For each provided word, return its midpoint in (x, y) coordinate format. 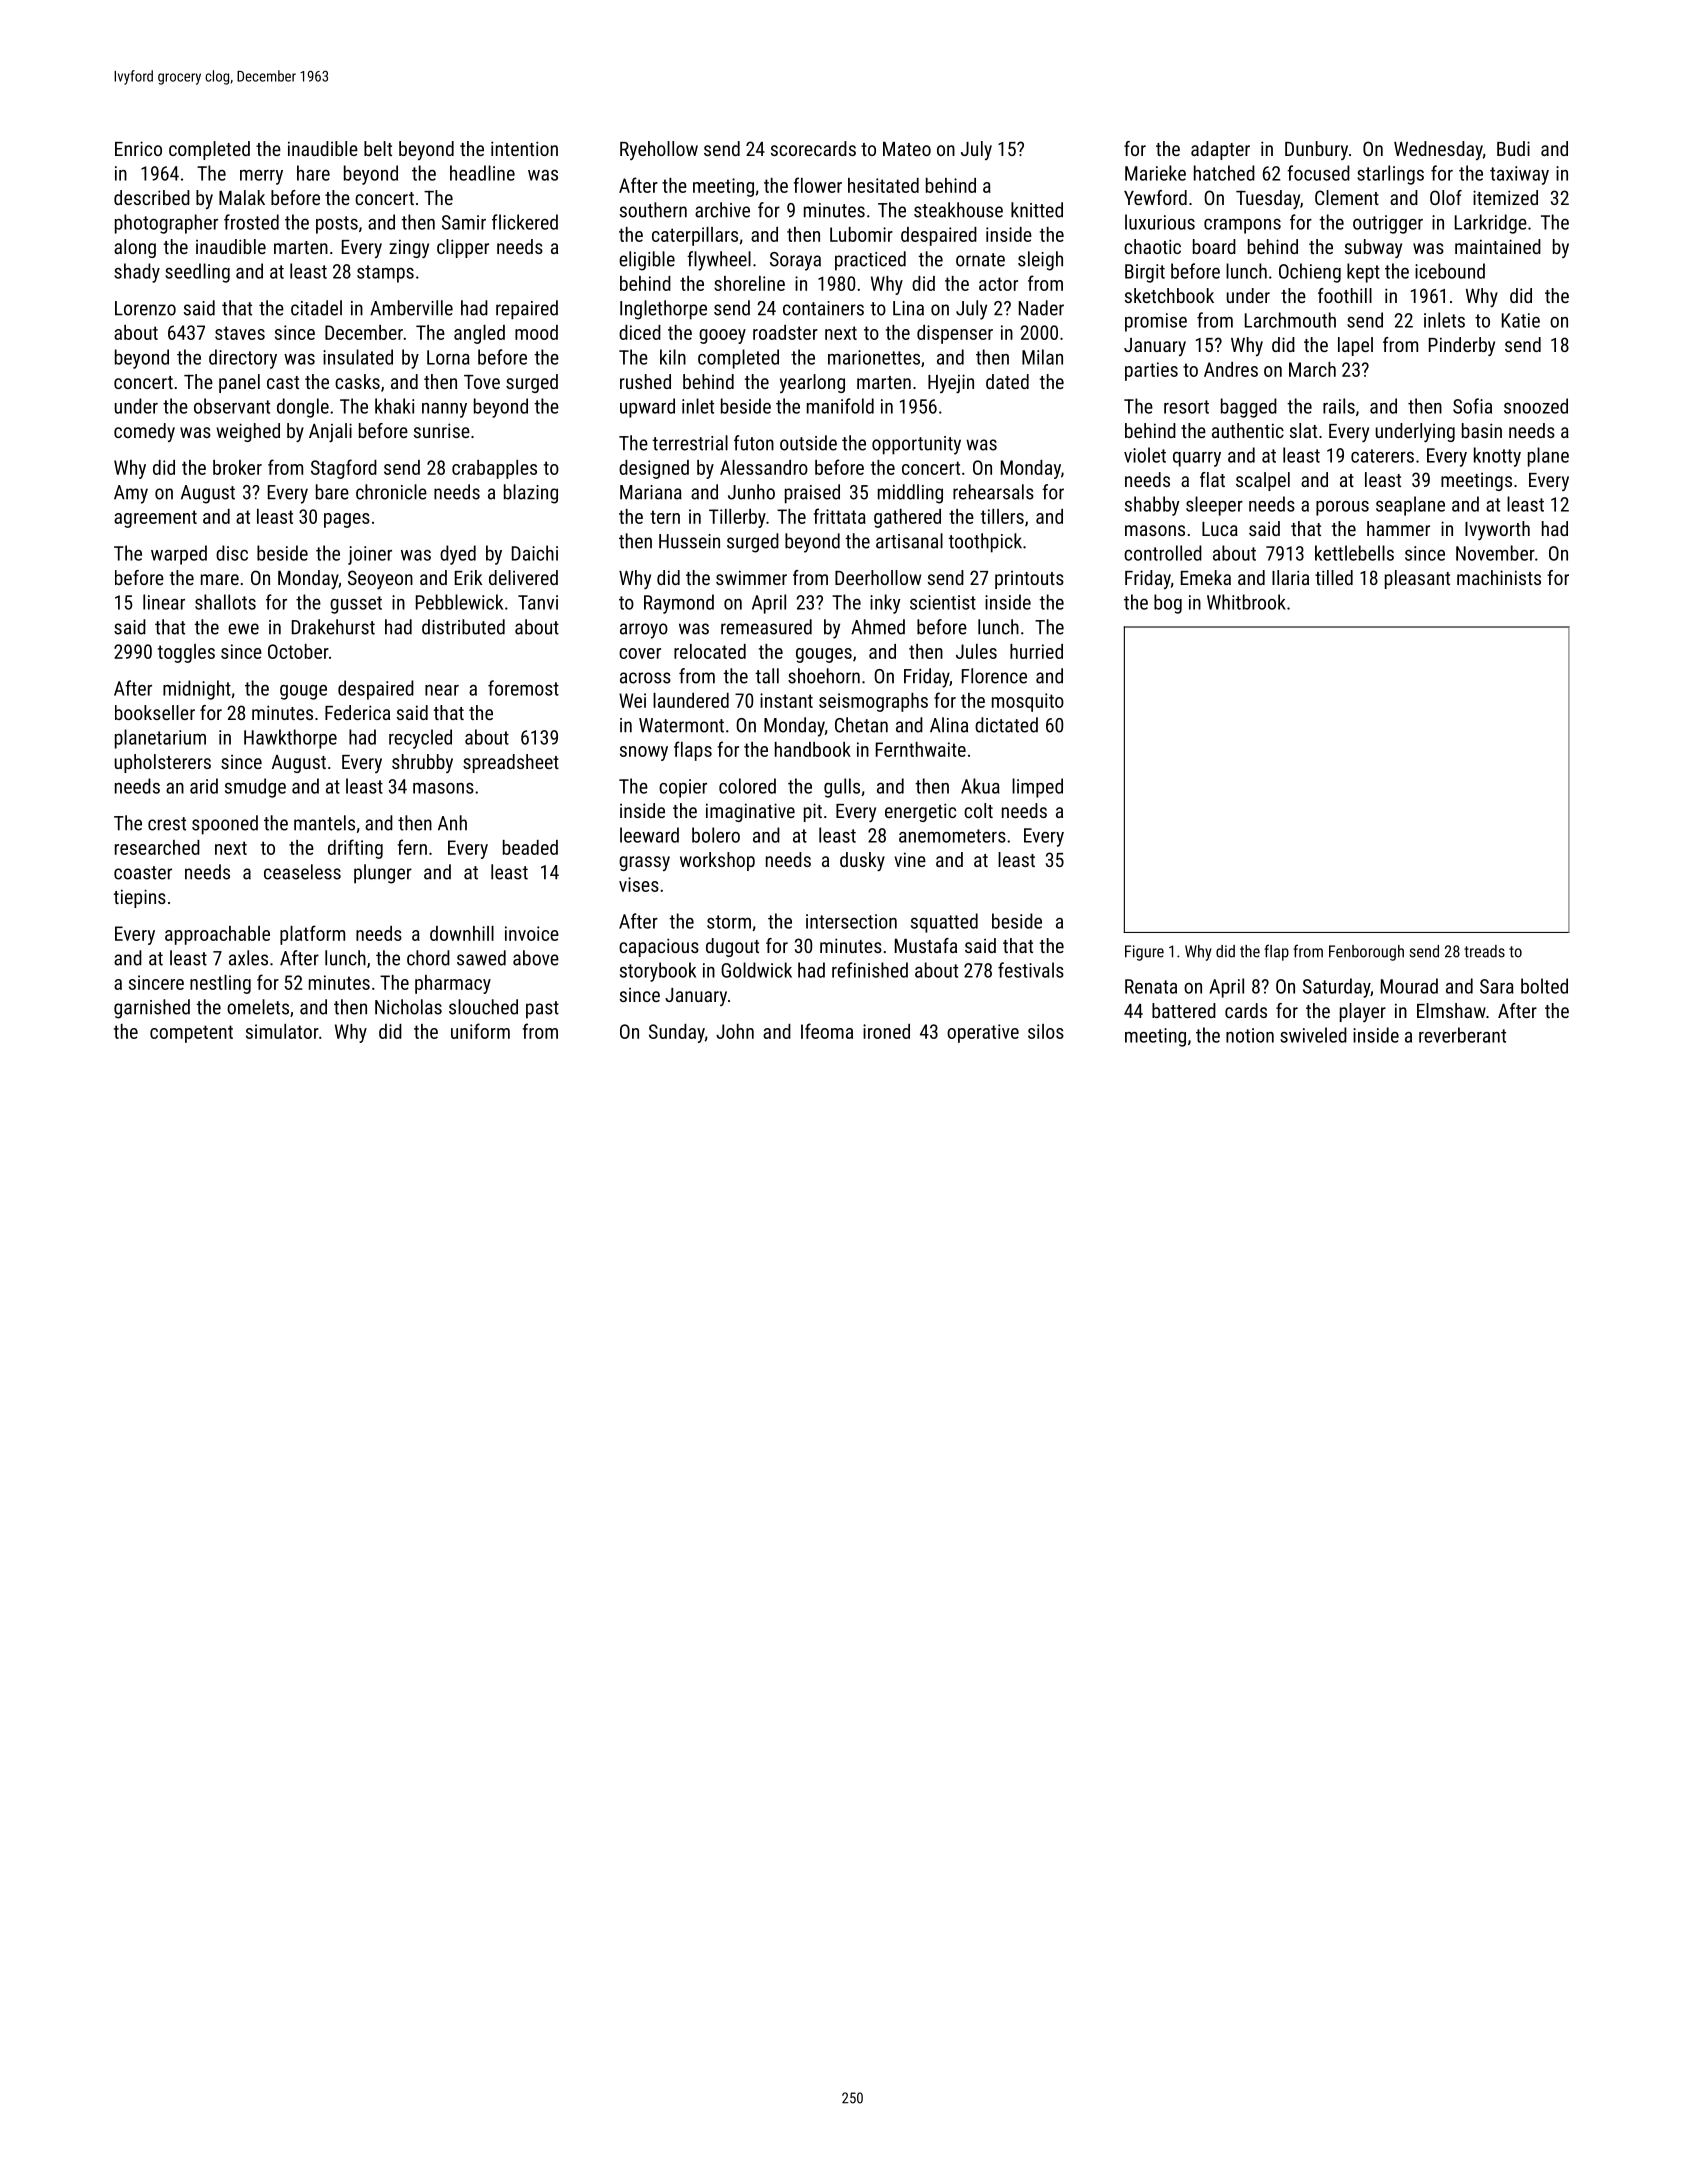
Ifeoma (827, 1031)
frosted (251, 222)
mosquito (1028, 702)
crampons (1242, 226)
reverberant (1462, 1035)
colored (747, 786)
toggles (186, 653)
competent (191, 1034)
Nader (1041, 308)
